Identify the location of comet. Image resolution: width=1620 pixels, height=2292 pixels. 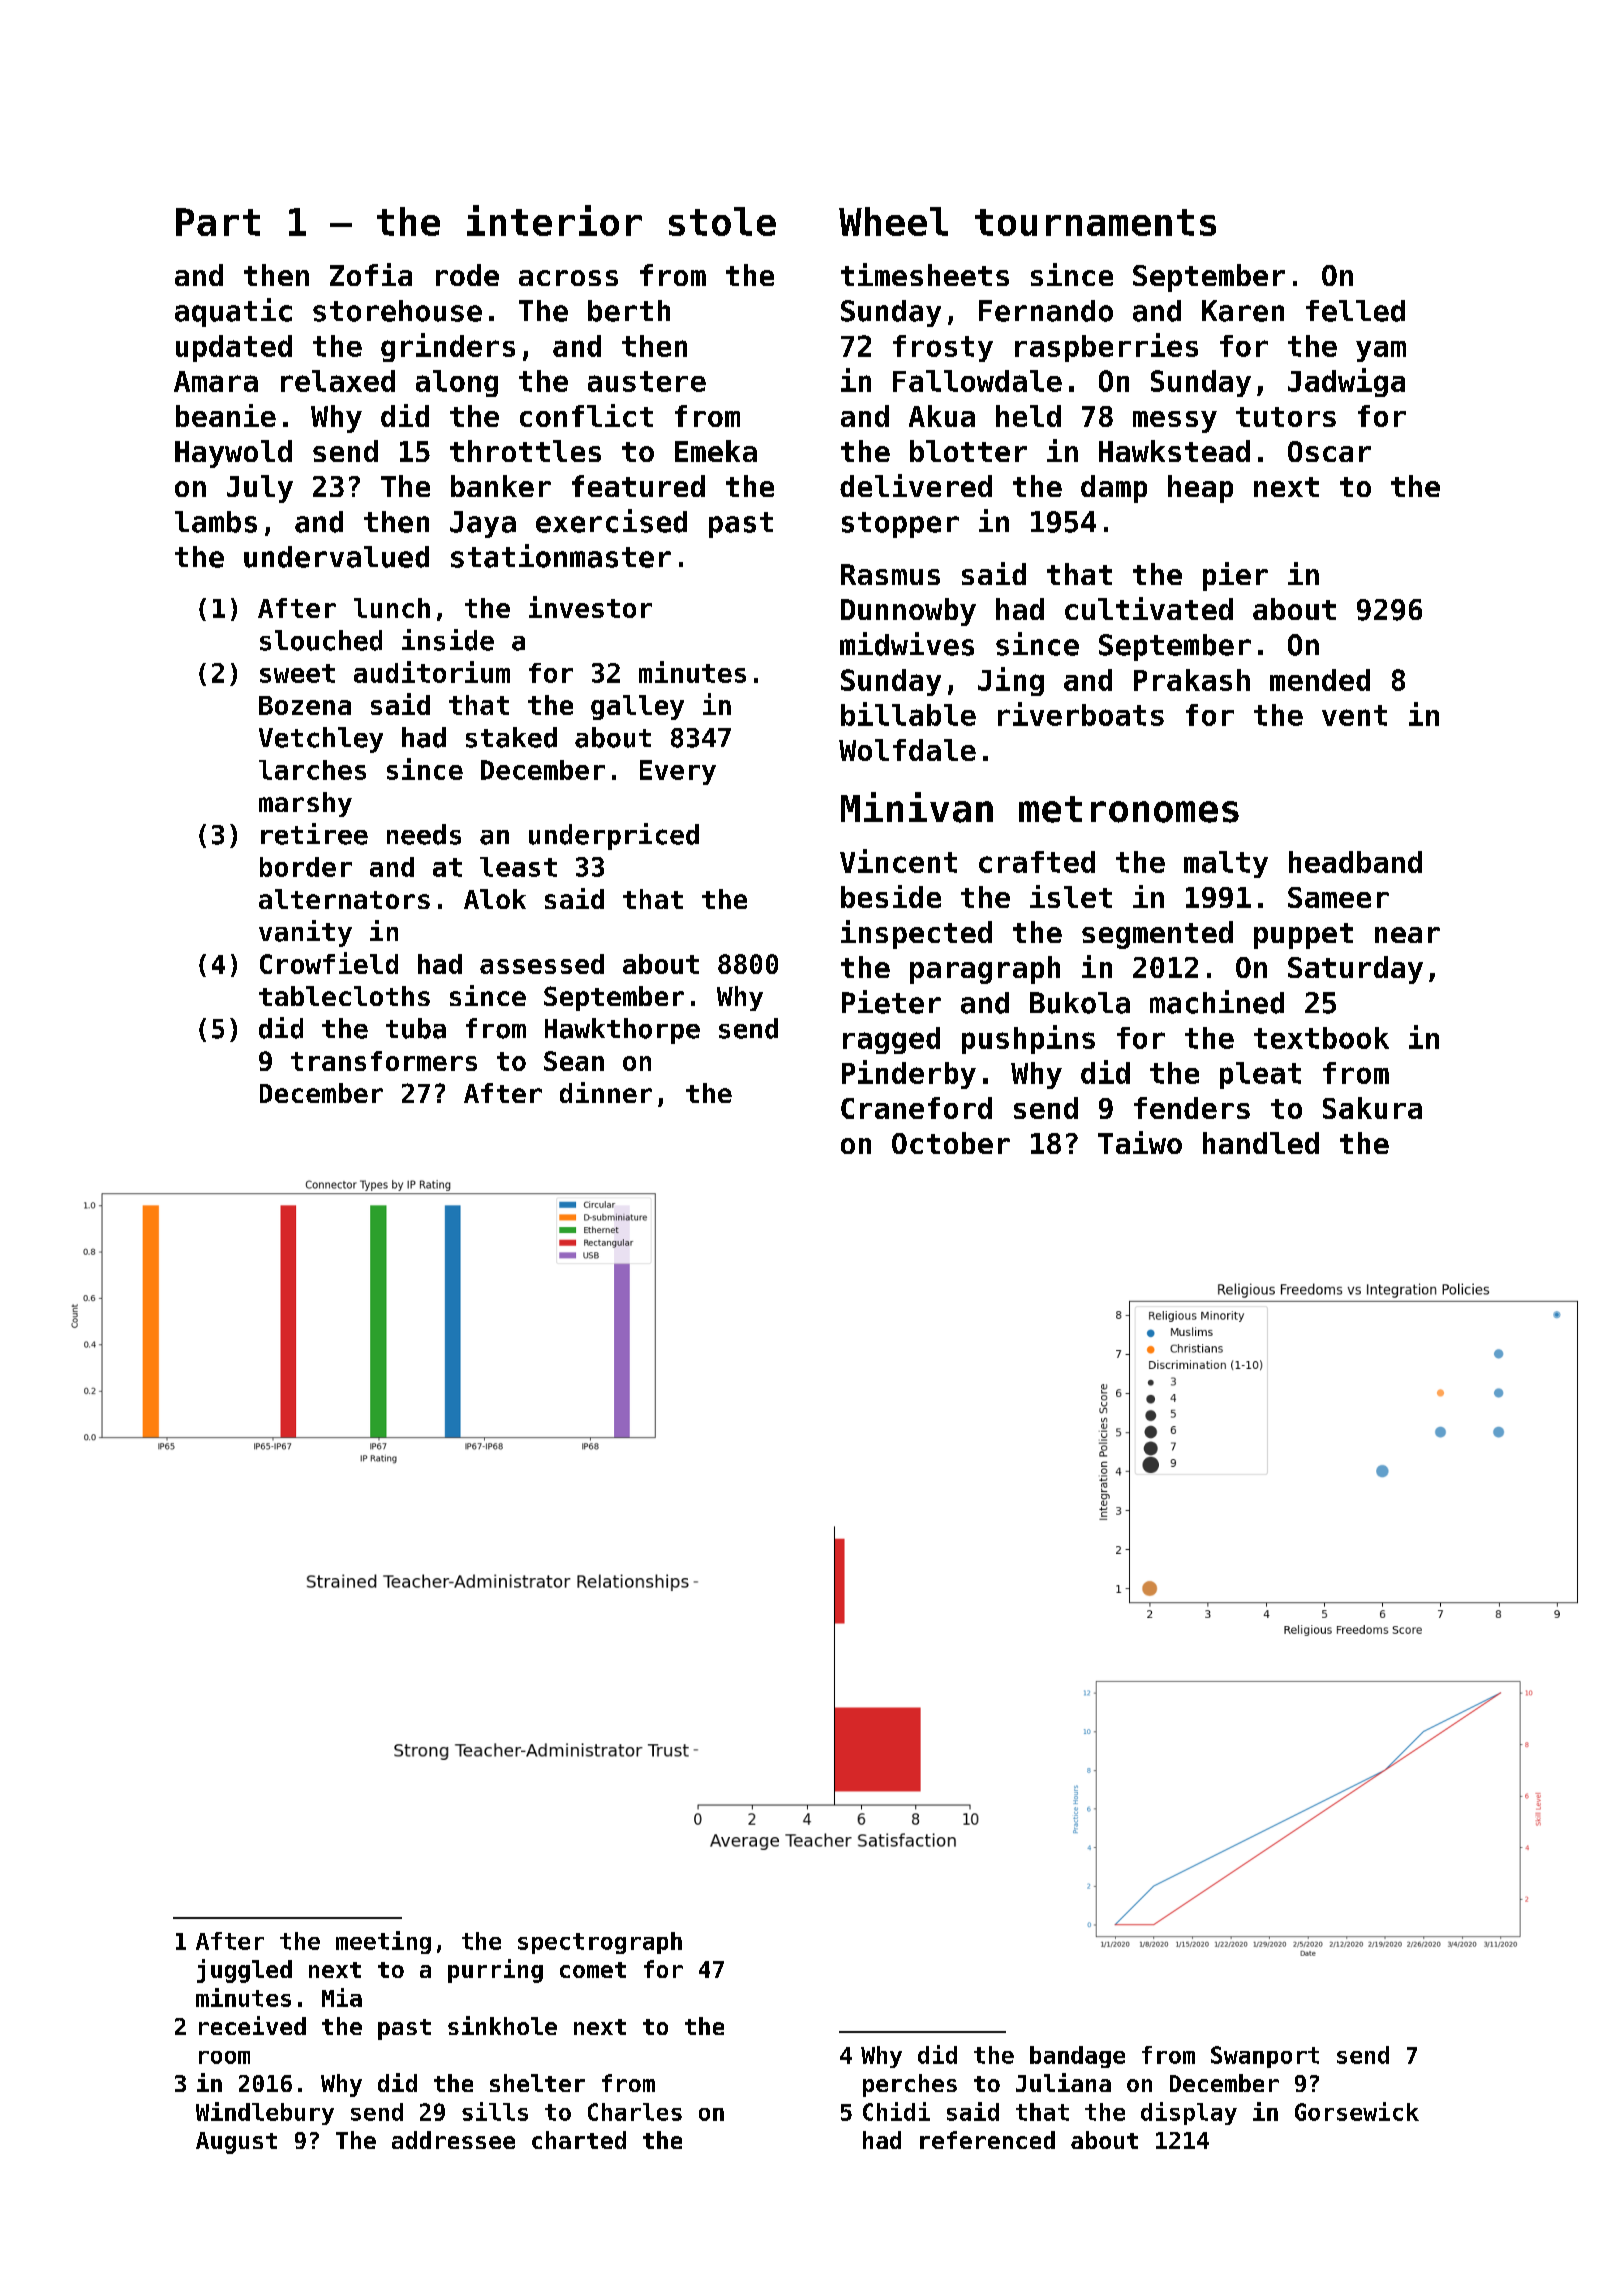
(593, 1970).
